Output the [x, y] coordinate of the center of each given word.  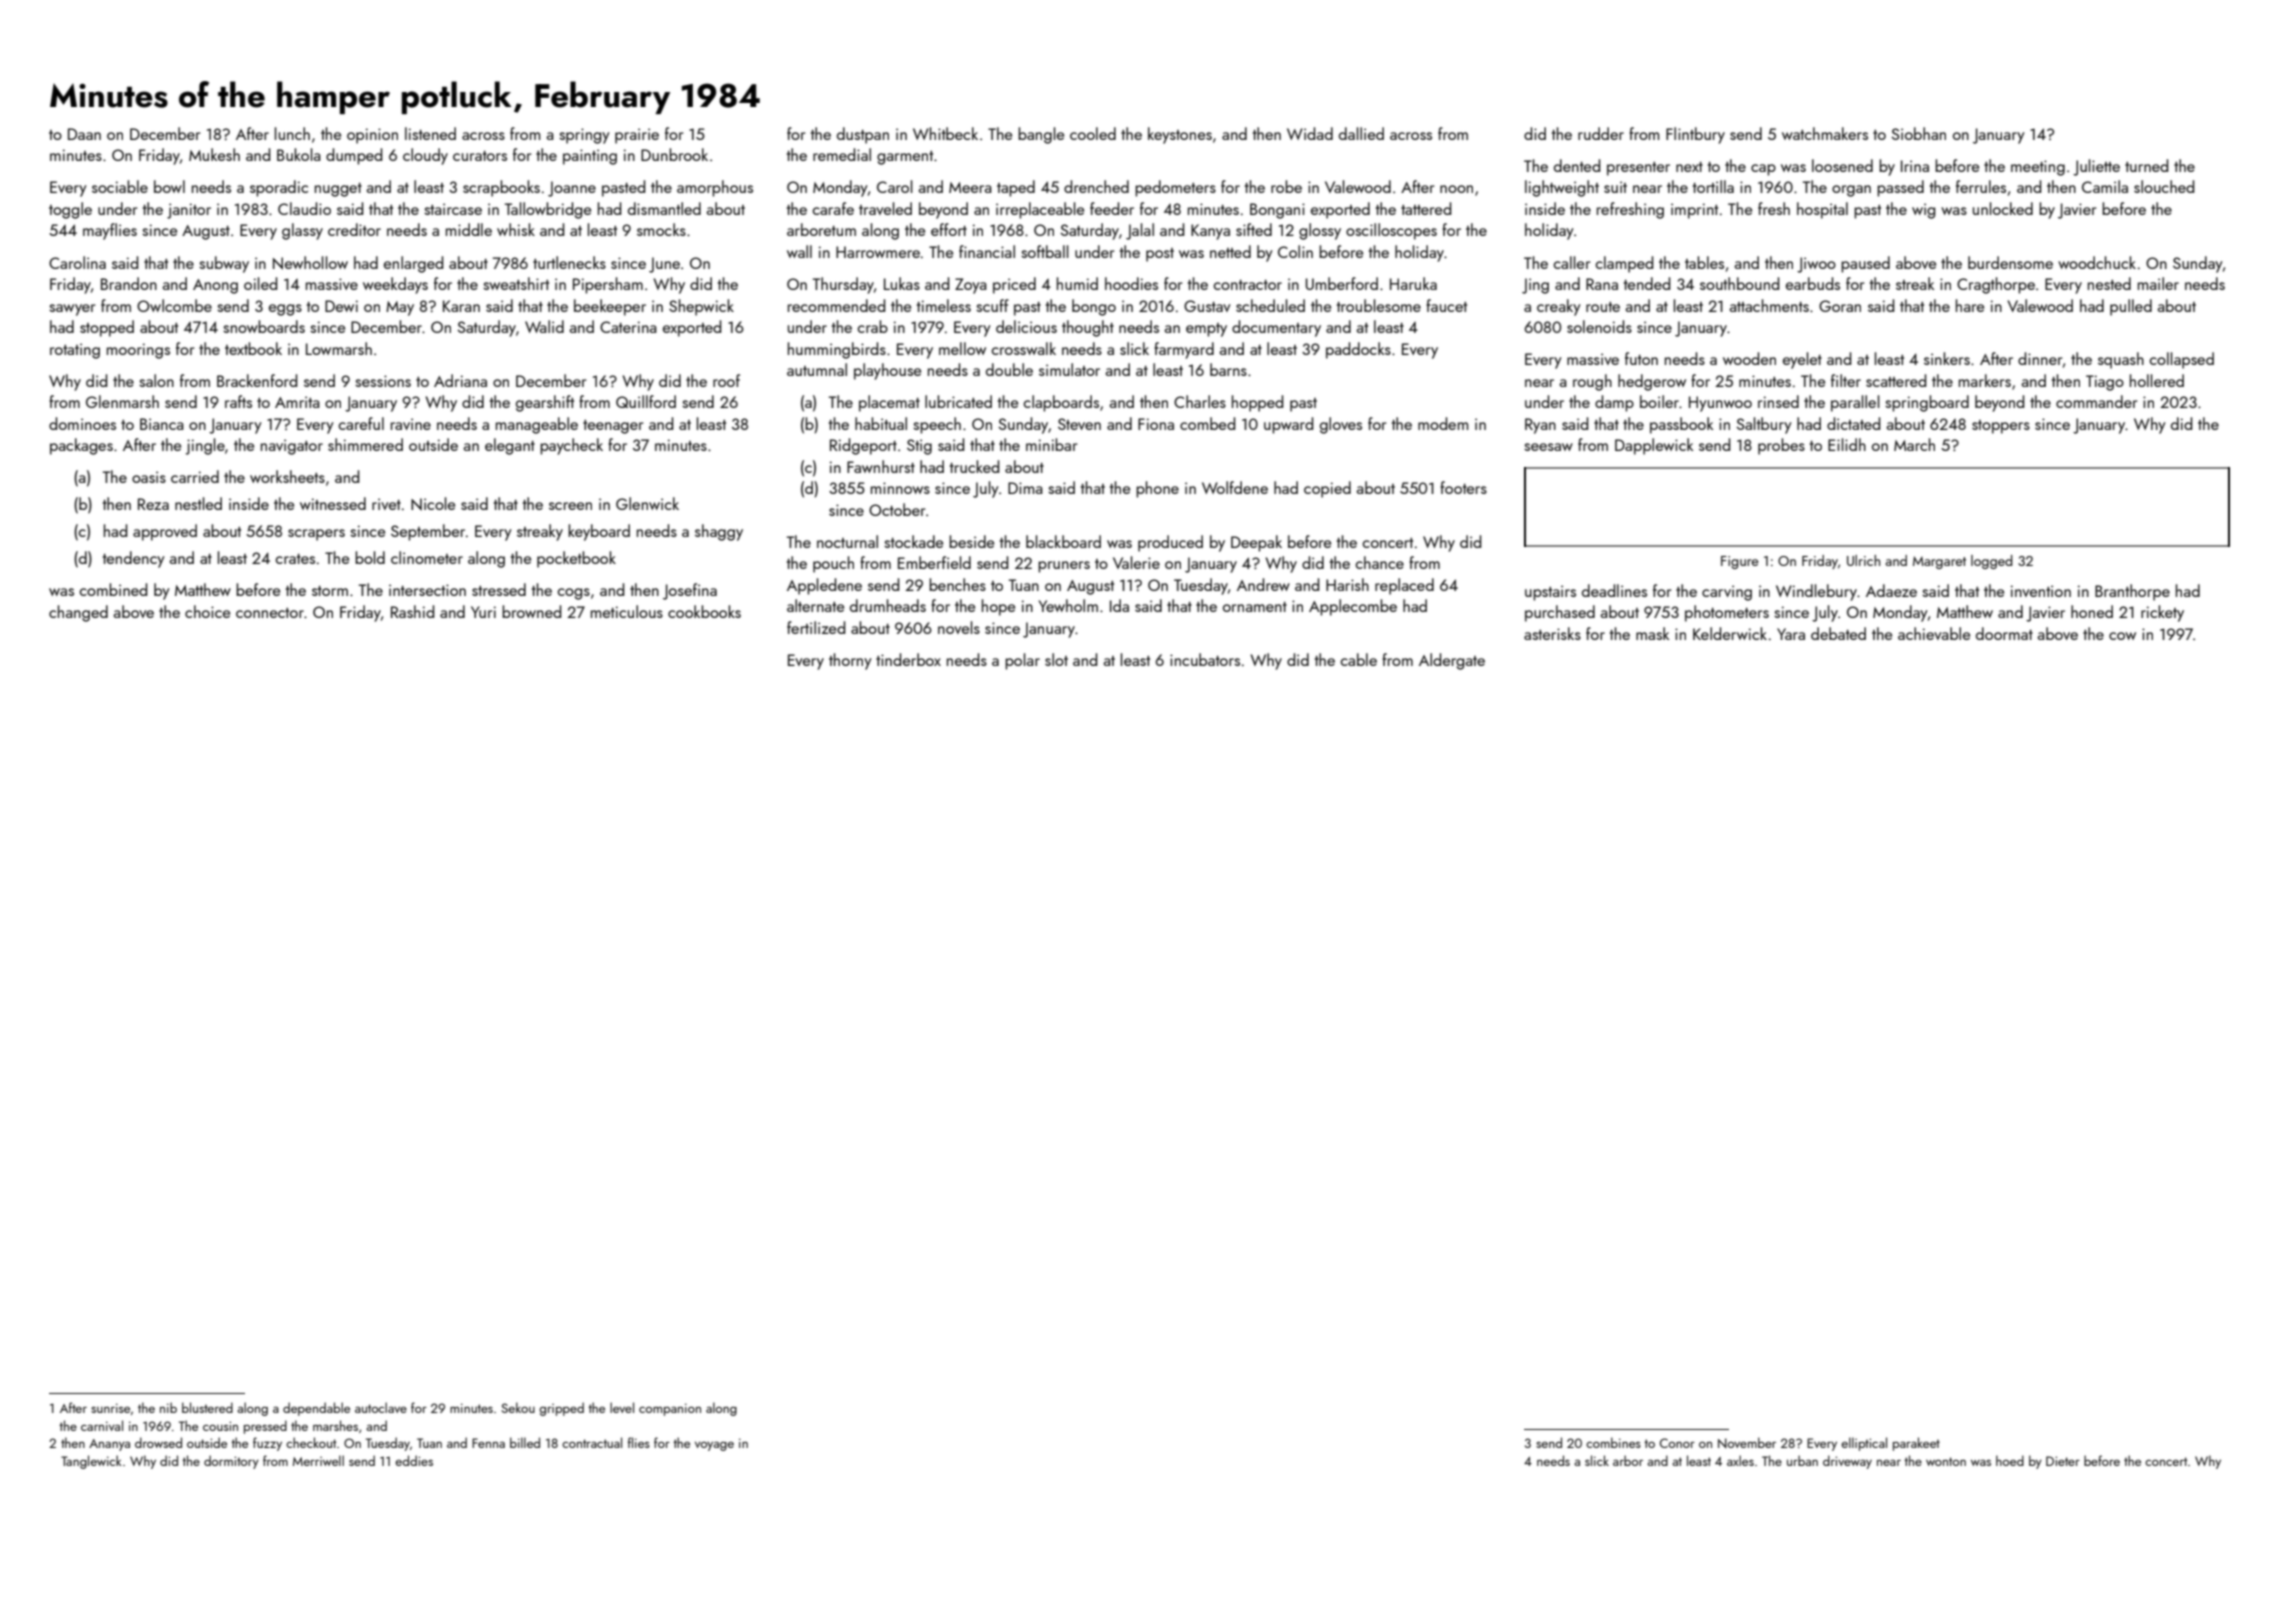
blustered [207, 1407]
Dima [1025, 488]
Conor [1677, 1443]
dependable [316, 1409]
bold [370, 557]
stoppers [2001, 427]
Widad [1310, 133]
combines [1613, 1442]
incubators [1205, 659]
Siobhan [1918, 133]
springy [584, 136]
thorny [850, 661]
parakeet [1916, 1444]
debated [1838, 633]
